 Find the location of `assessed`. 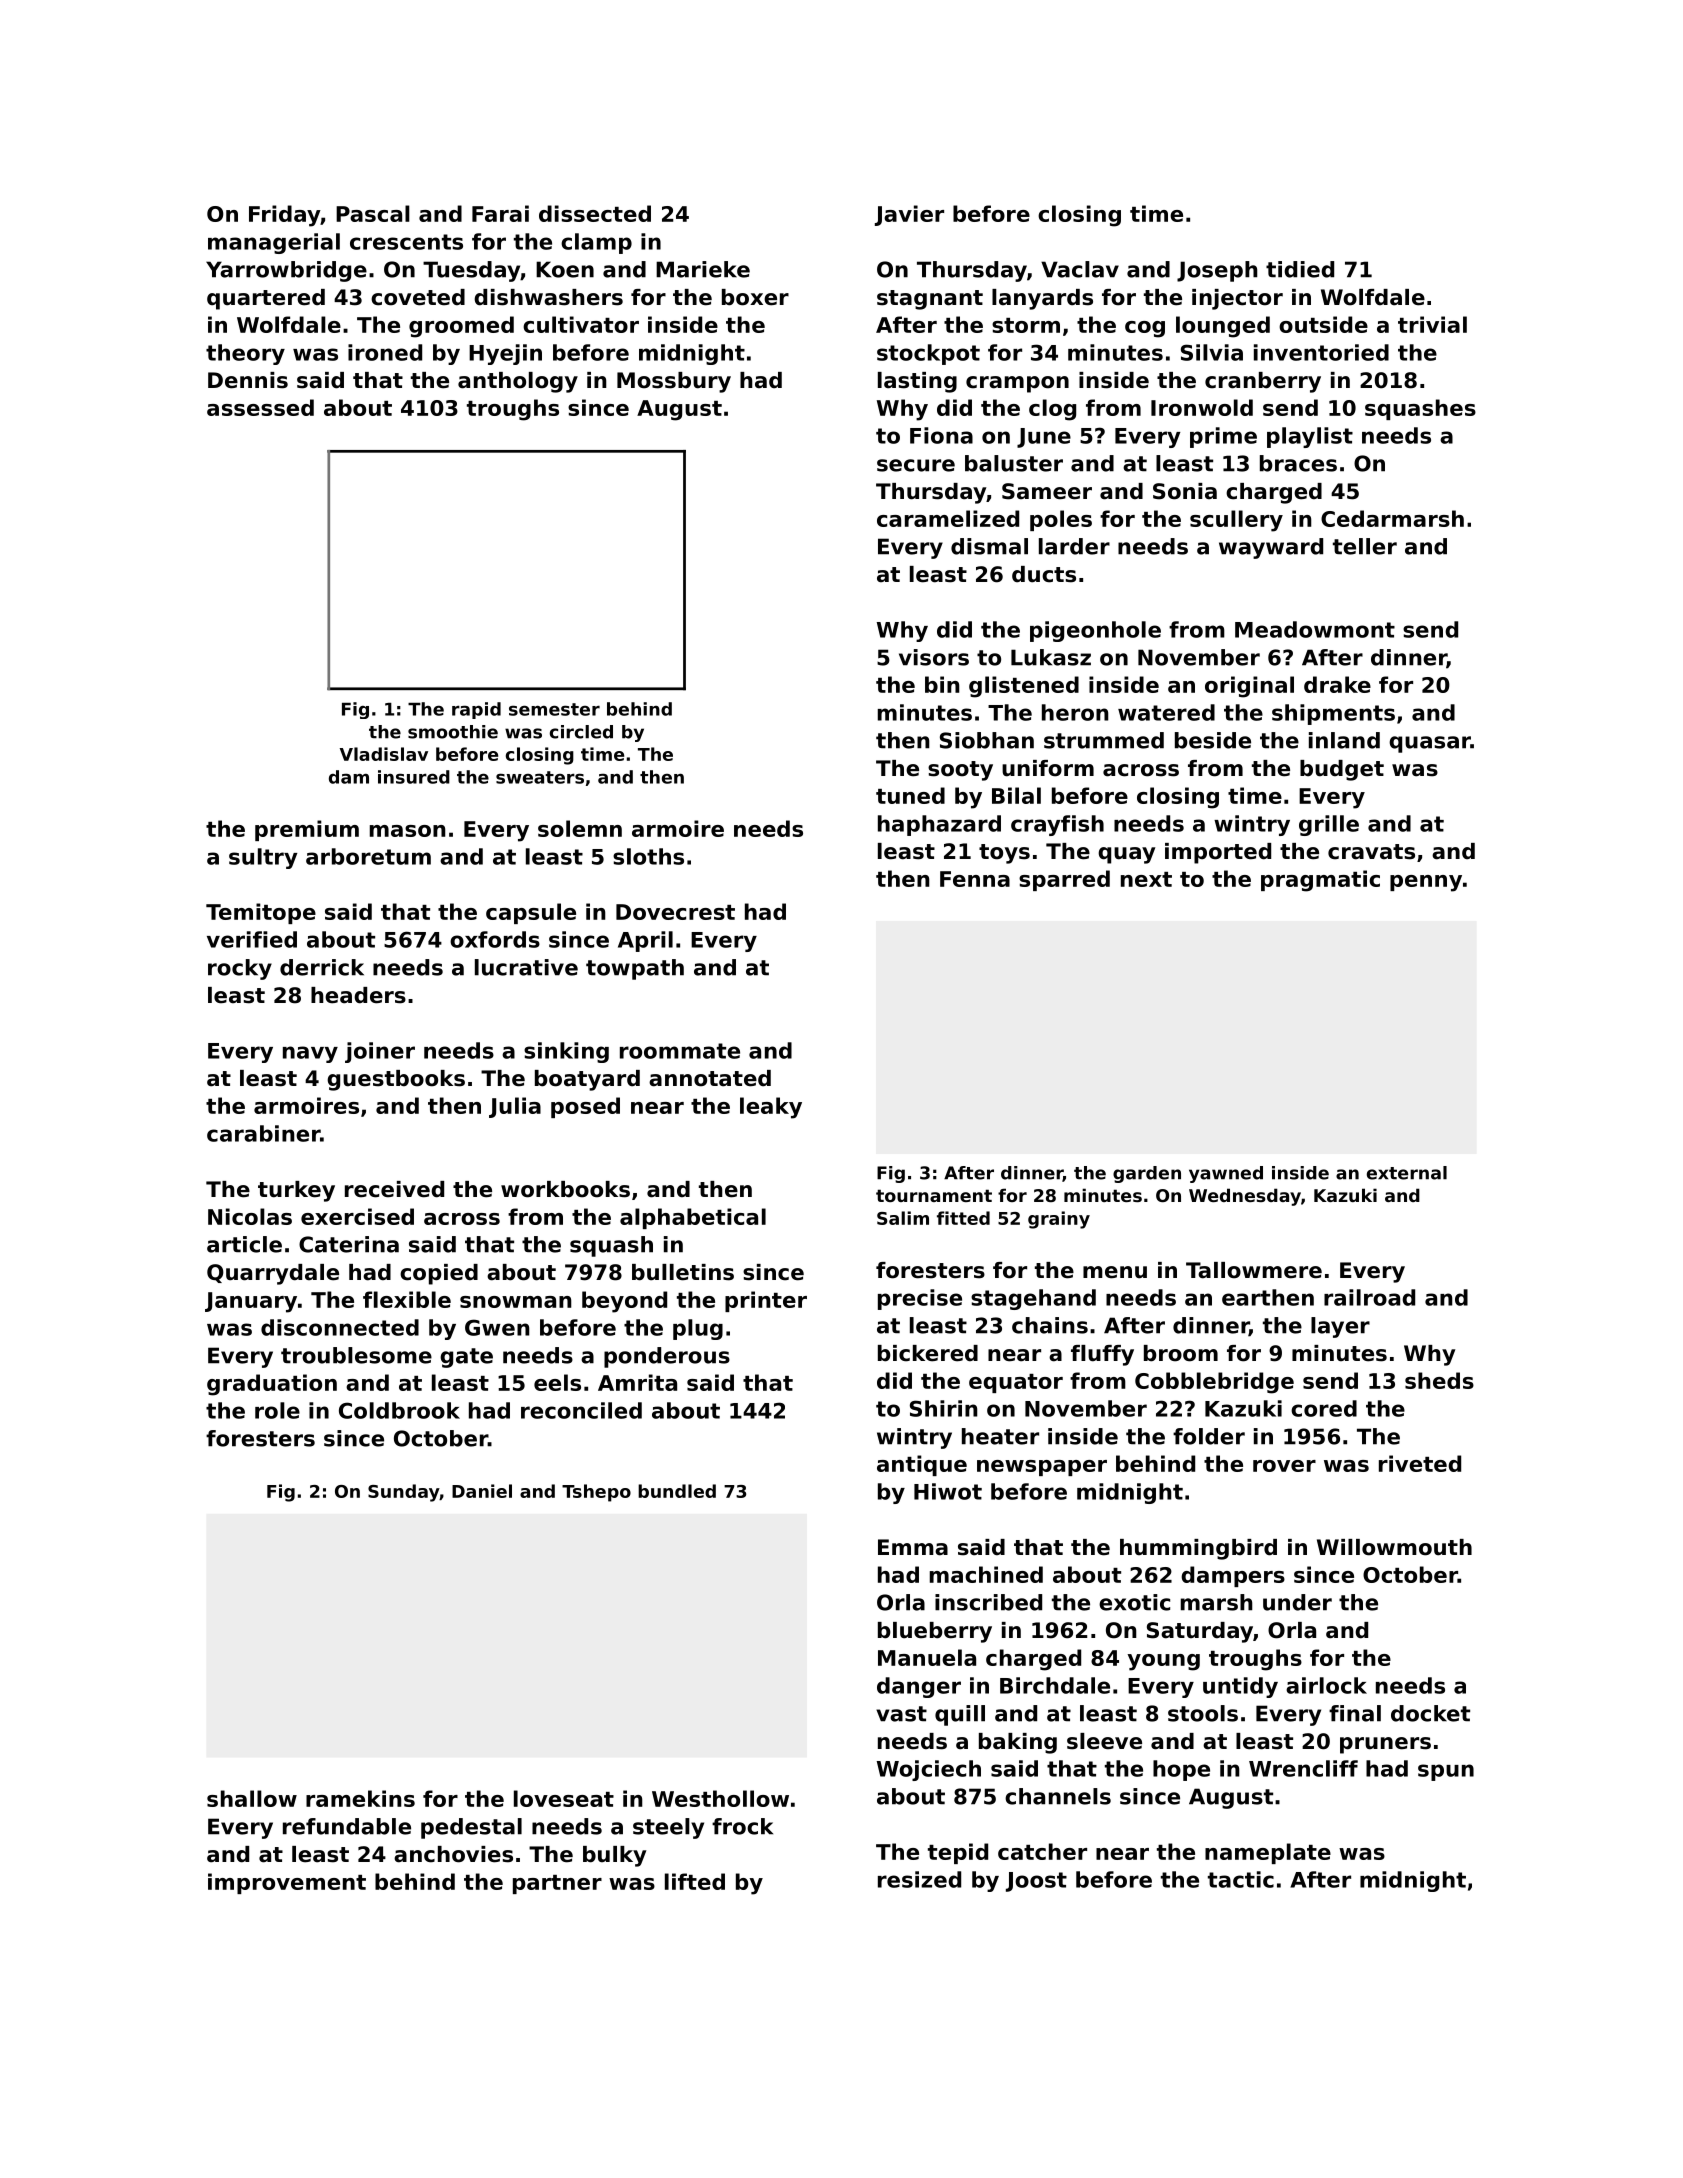

assessed is located at coordinates (260, 407).
